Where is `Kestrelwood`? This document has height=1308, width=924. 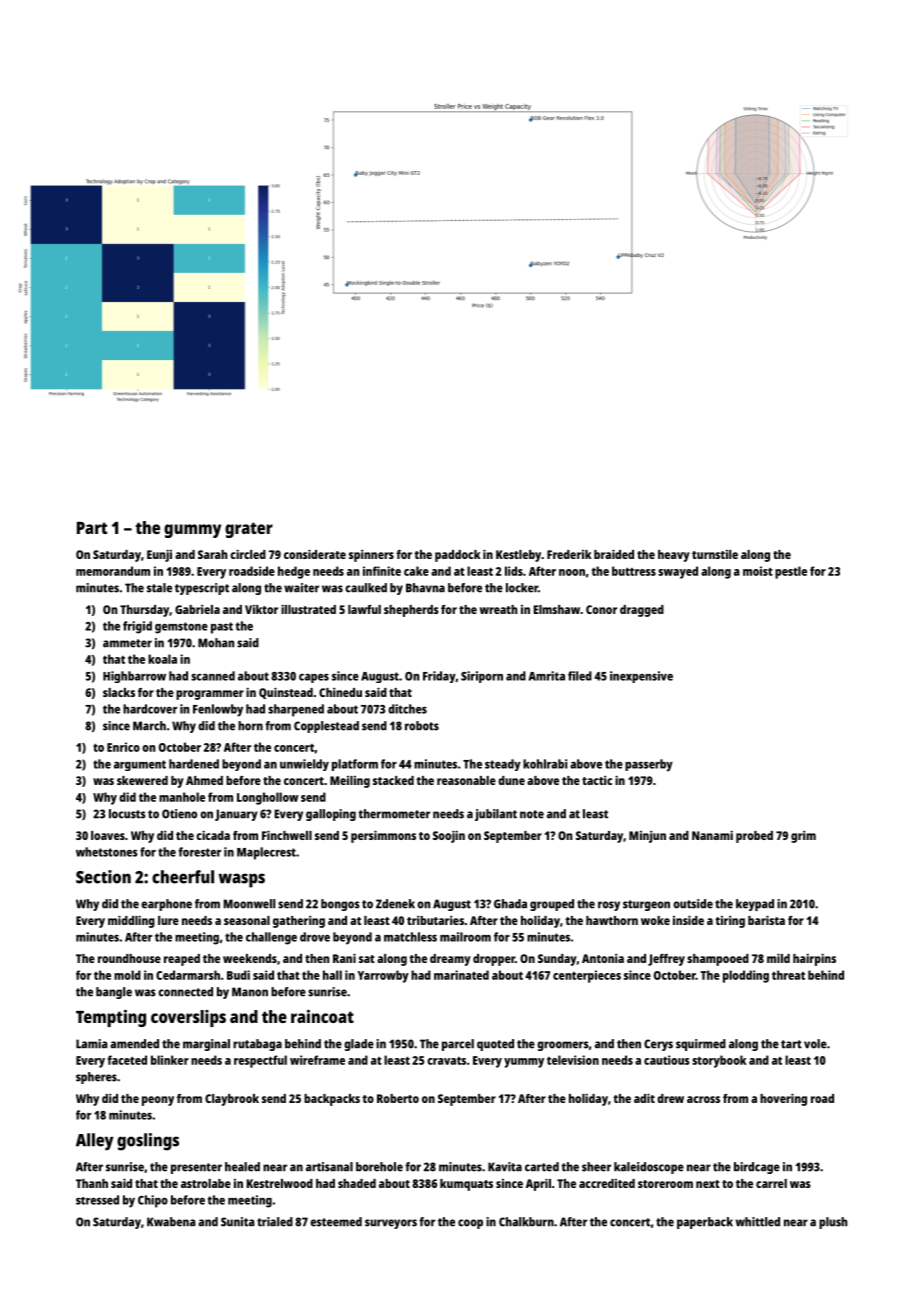
Kestrelwood is located at coordinates (280, 1183).
